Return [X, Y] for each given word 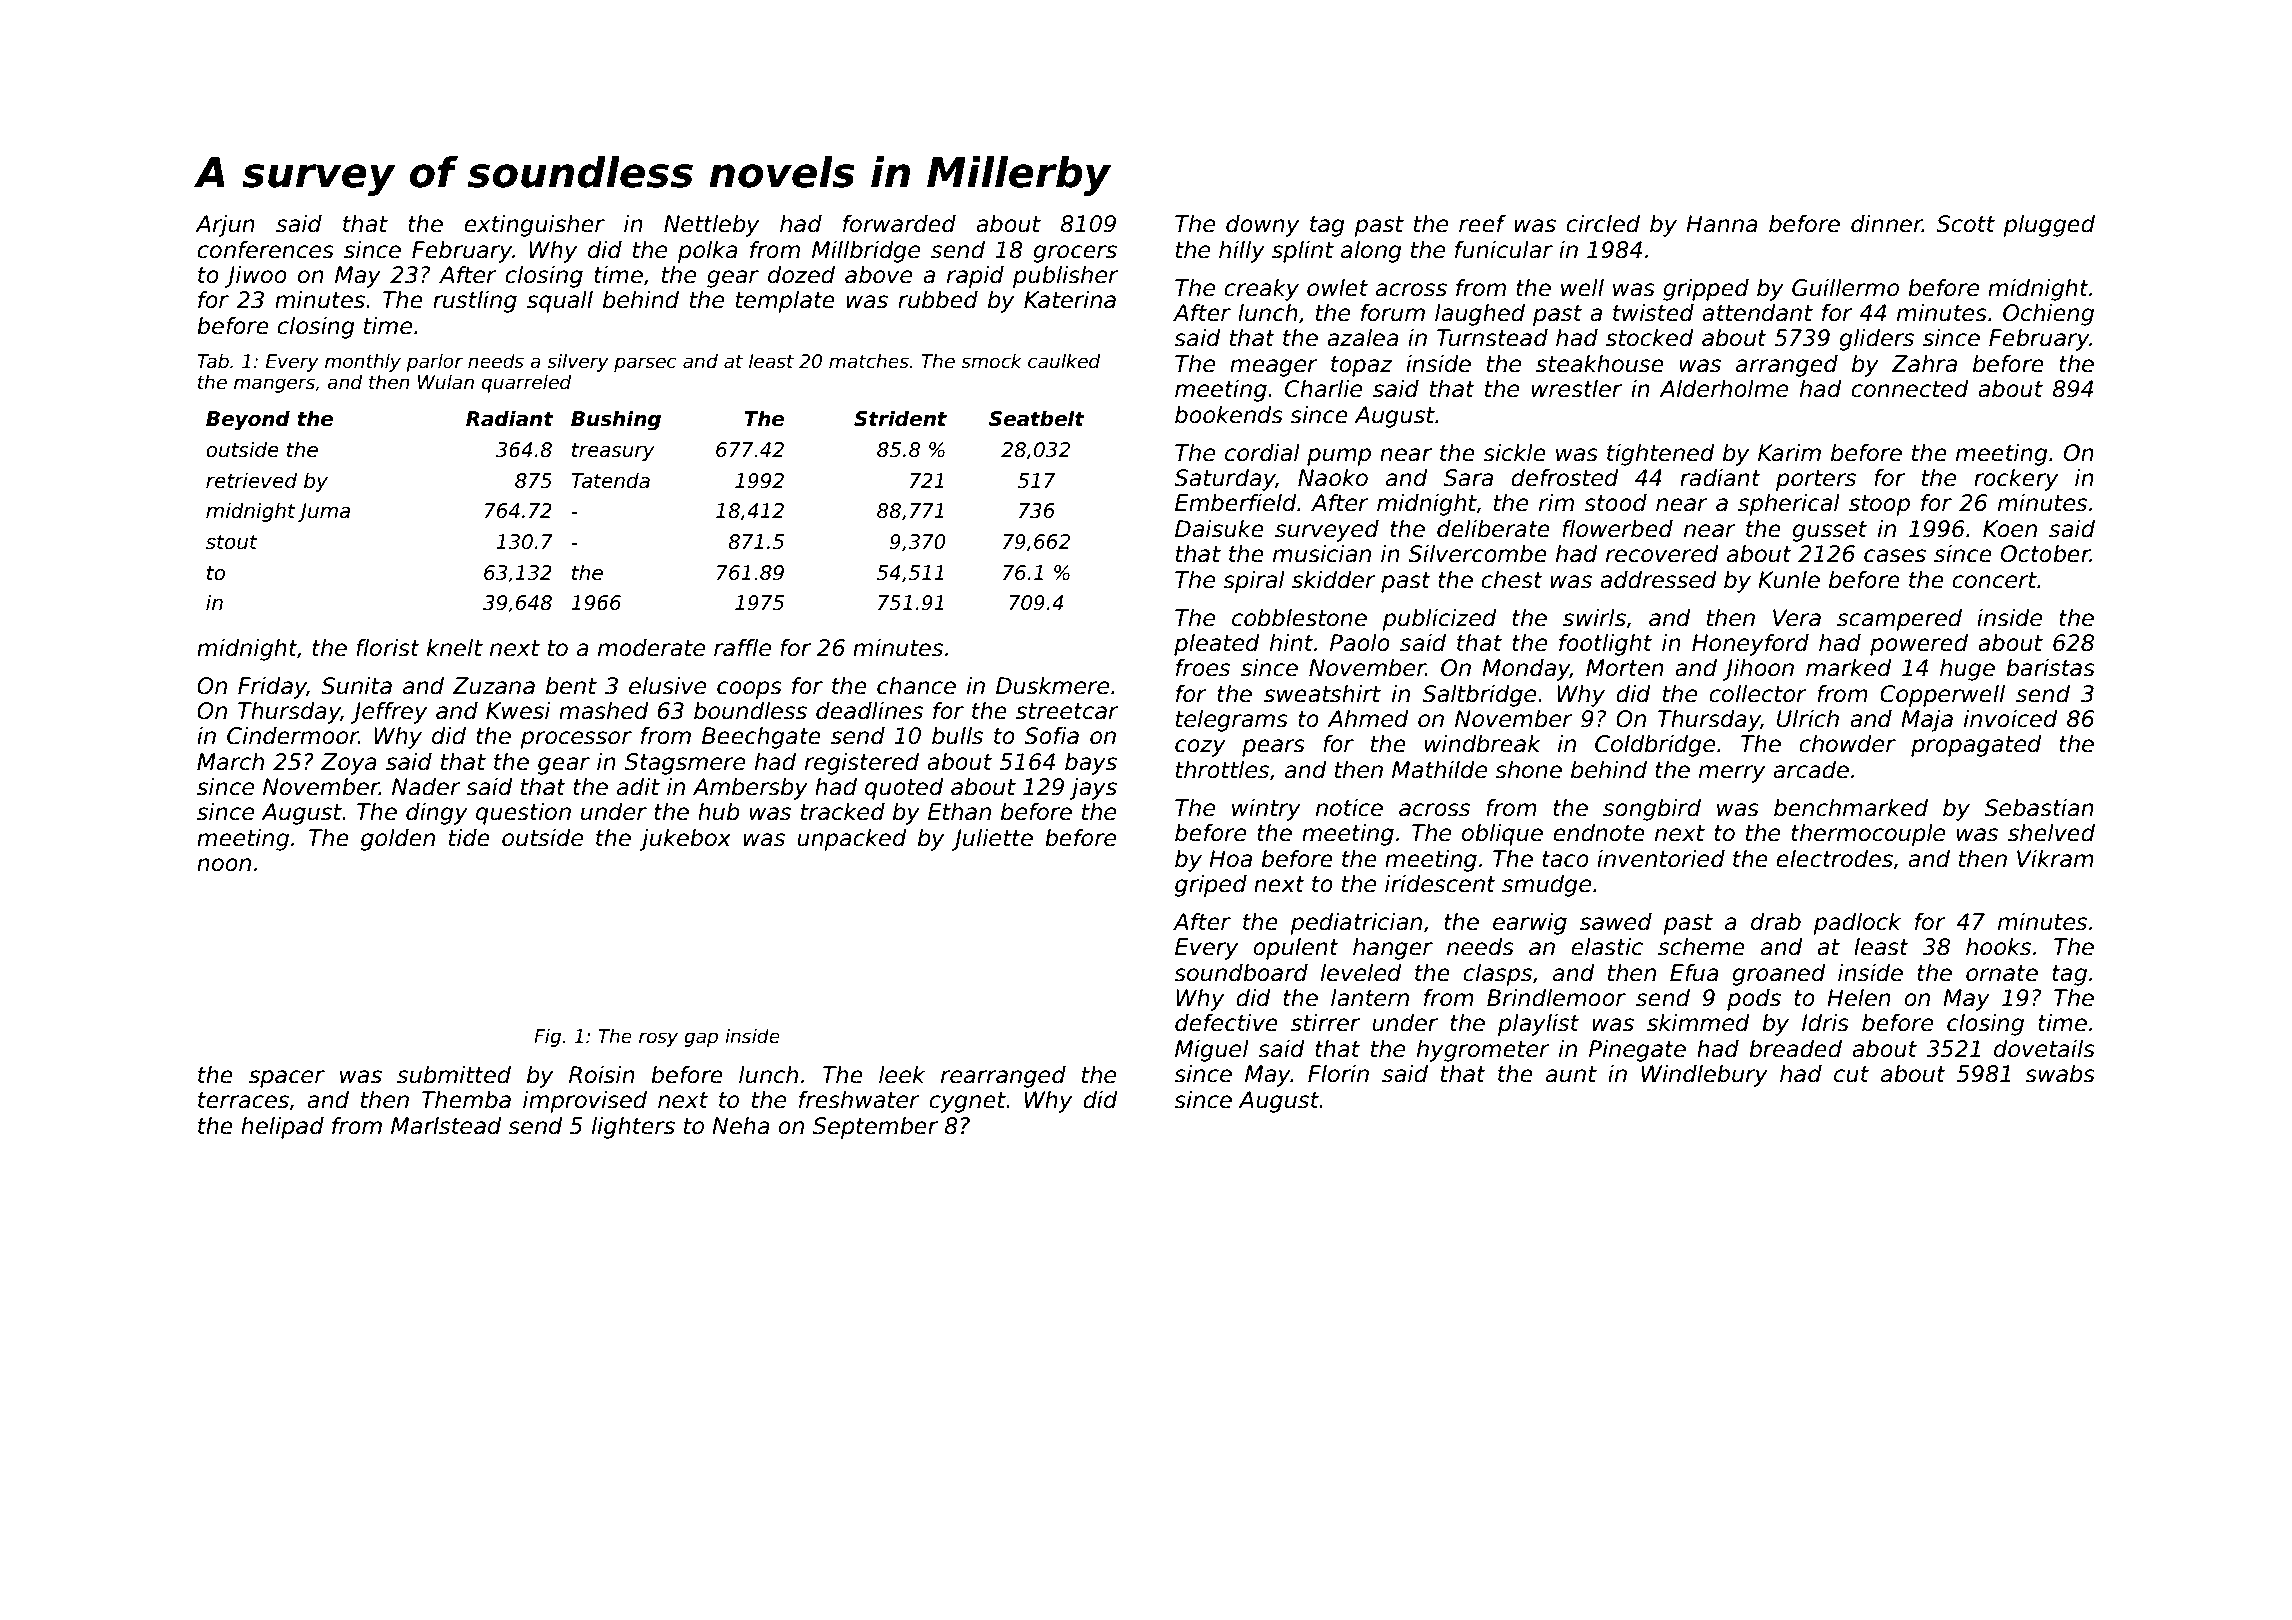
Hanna [1722, 224]
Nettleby [711, 226]
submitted [454, 1075]
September [875, 1128]
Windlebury [1705, 1076]
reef [1482, 224]
